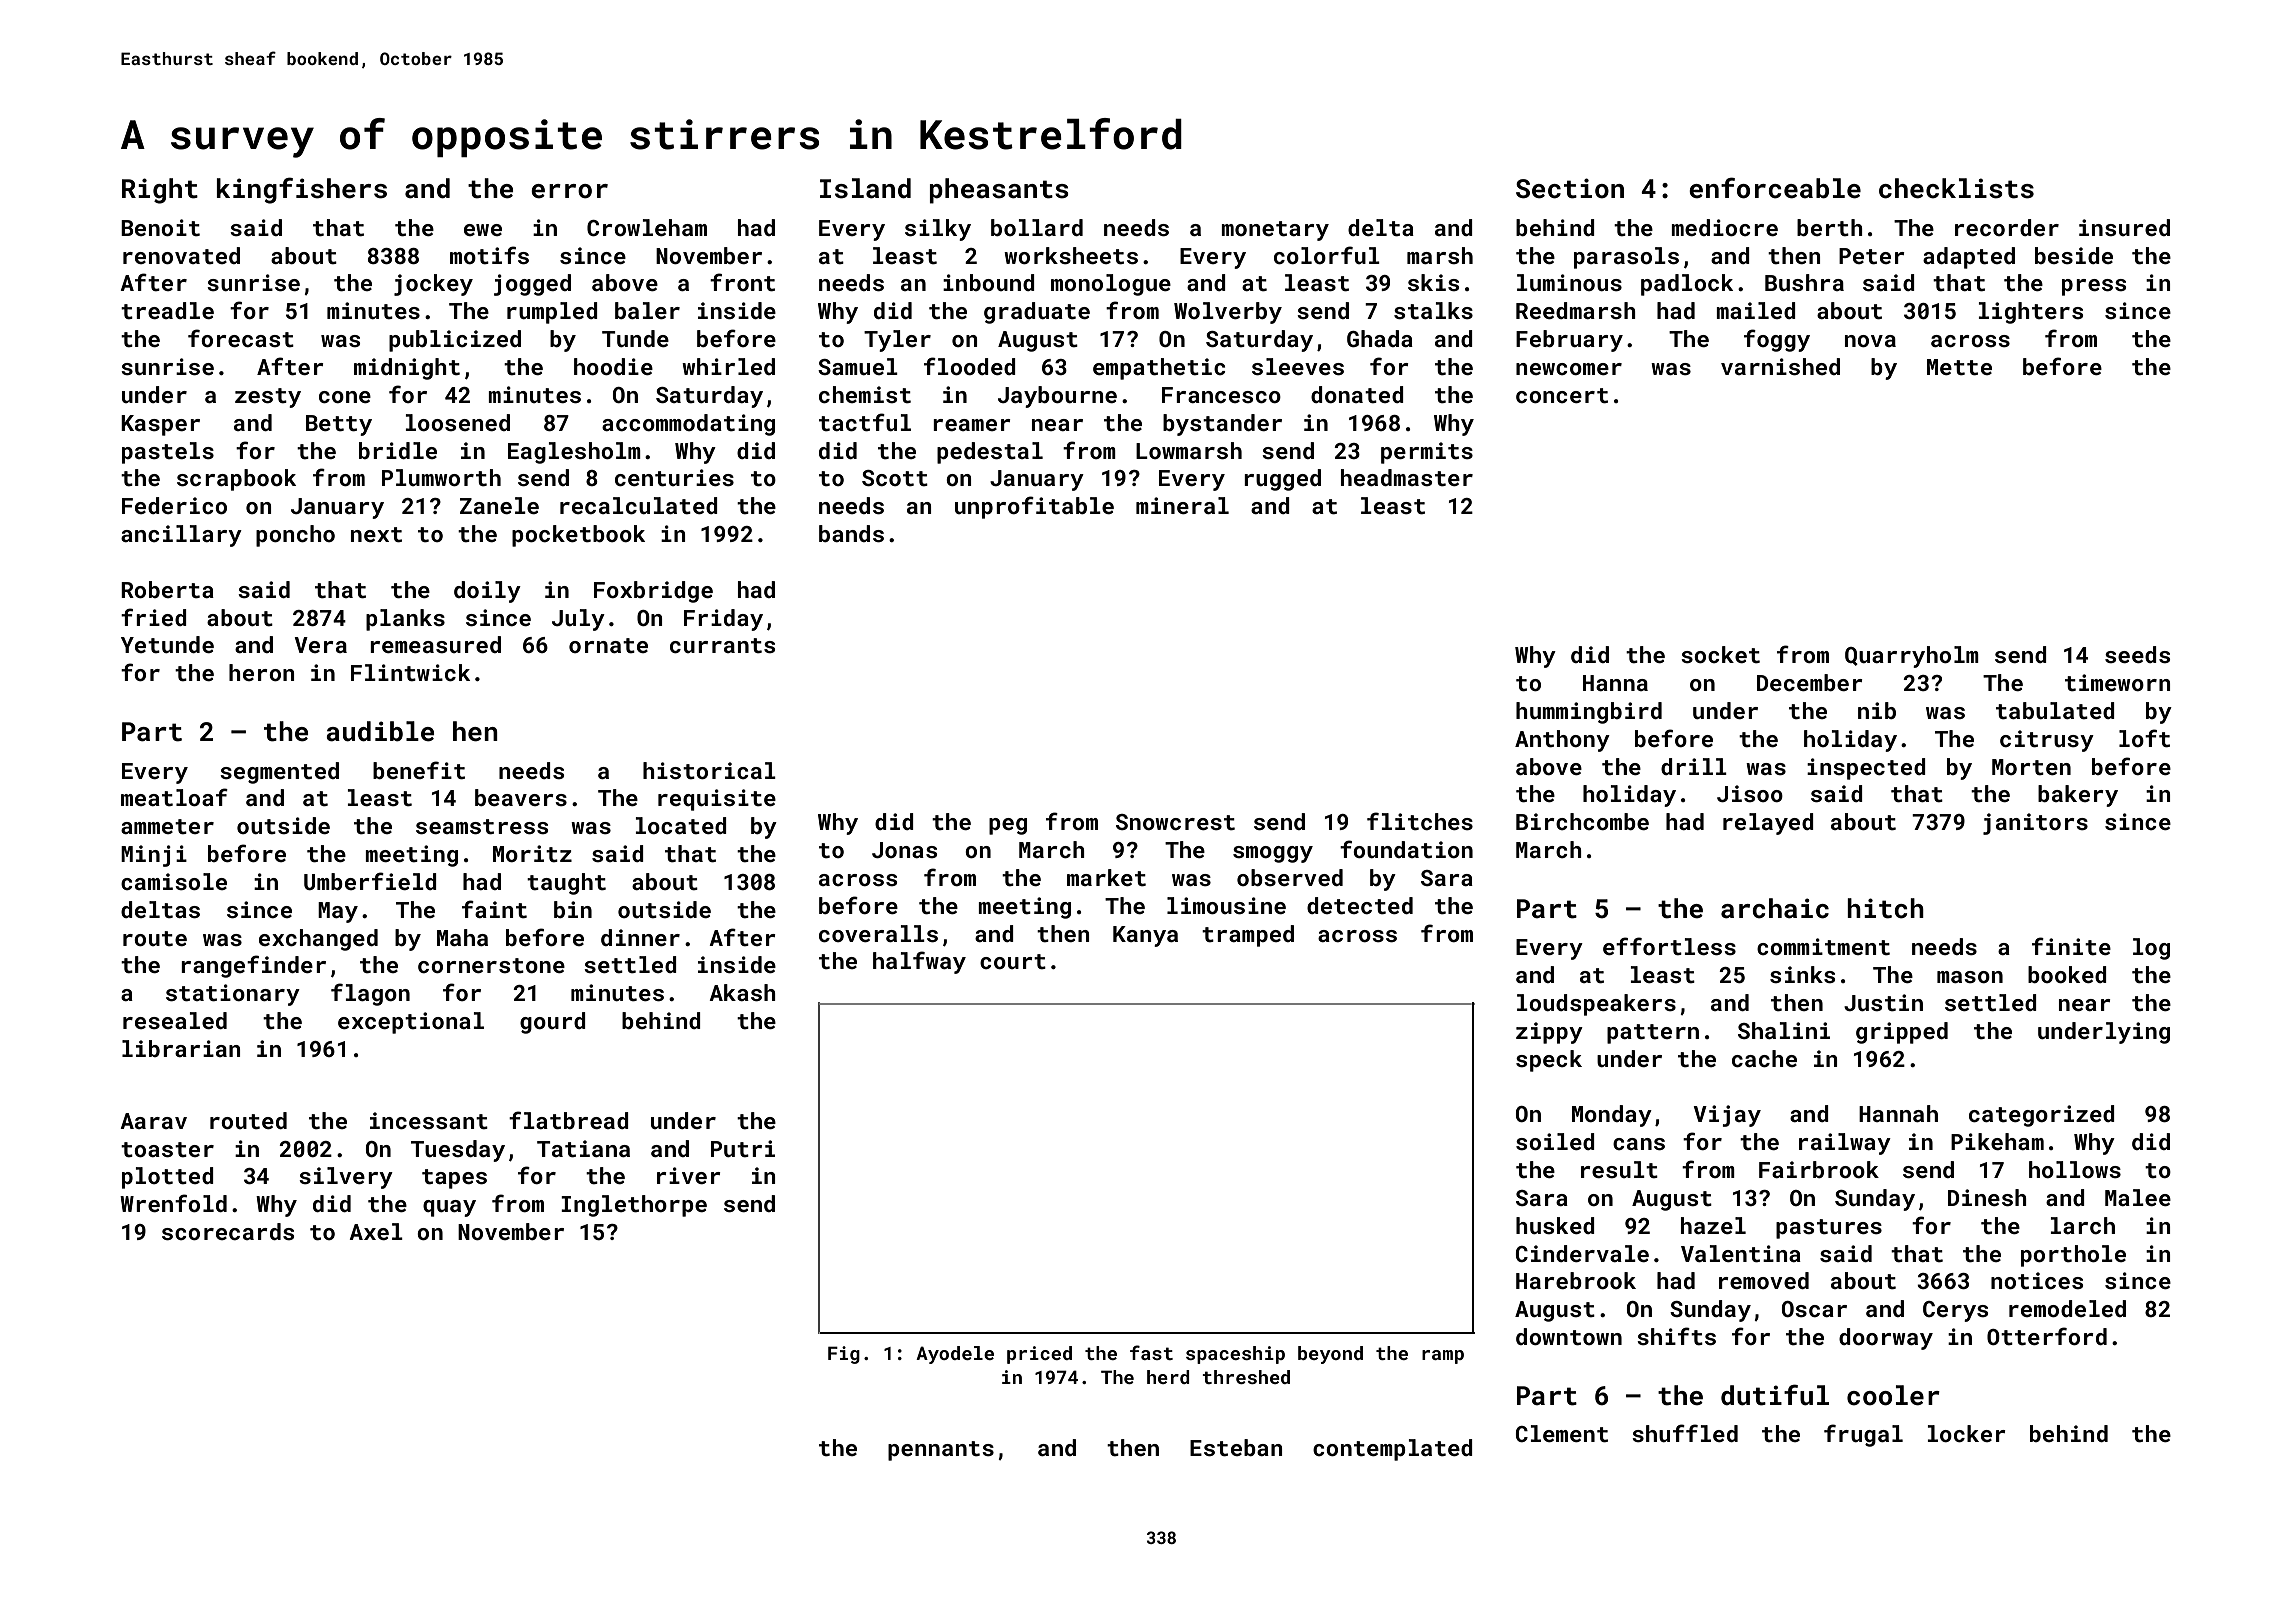 This image has height=1620, width=2292. Describe the element at coordinates (1393, 1450) in the image. I see `contemplated` at that location.
